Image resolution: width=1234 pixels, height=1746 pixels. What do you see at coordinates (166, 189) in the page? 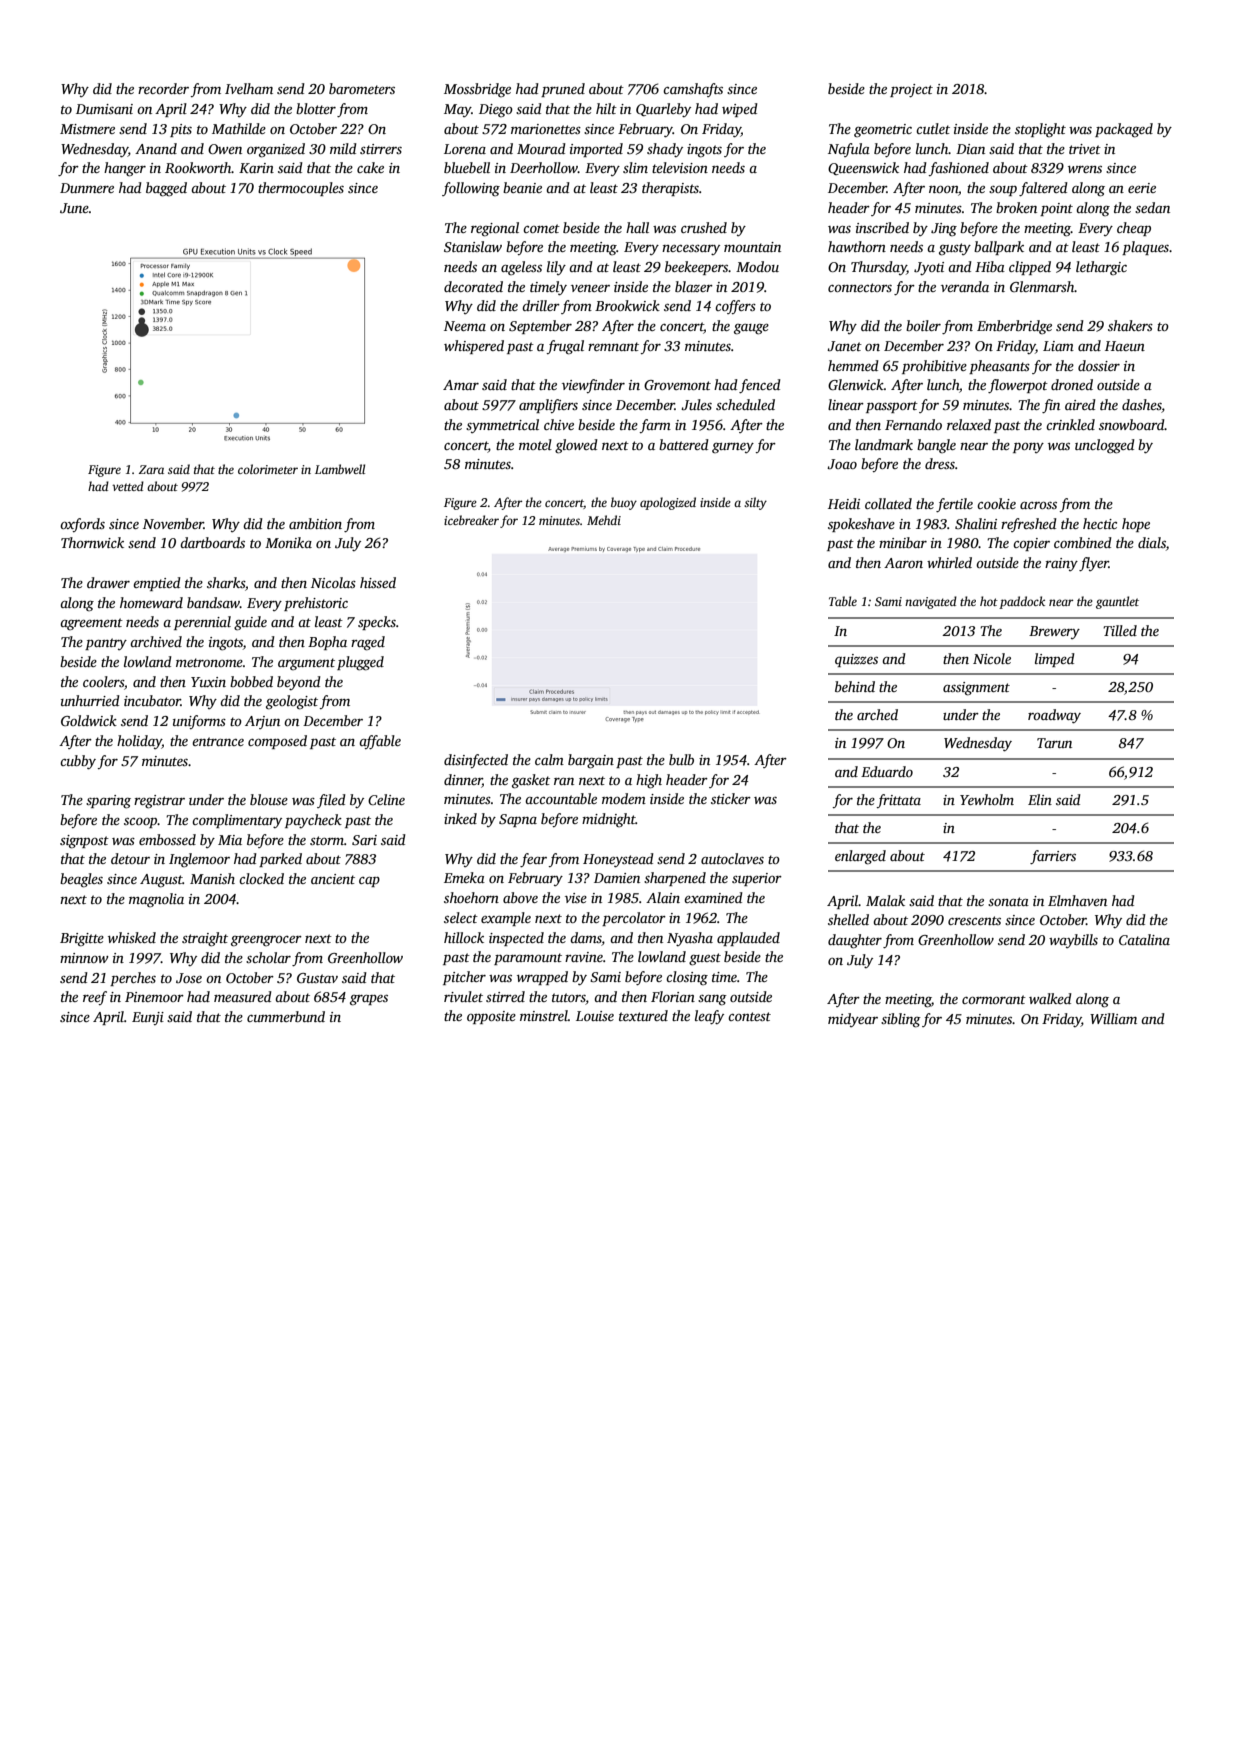
I see `bagged` at bounding box center [166, 189].
